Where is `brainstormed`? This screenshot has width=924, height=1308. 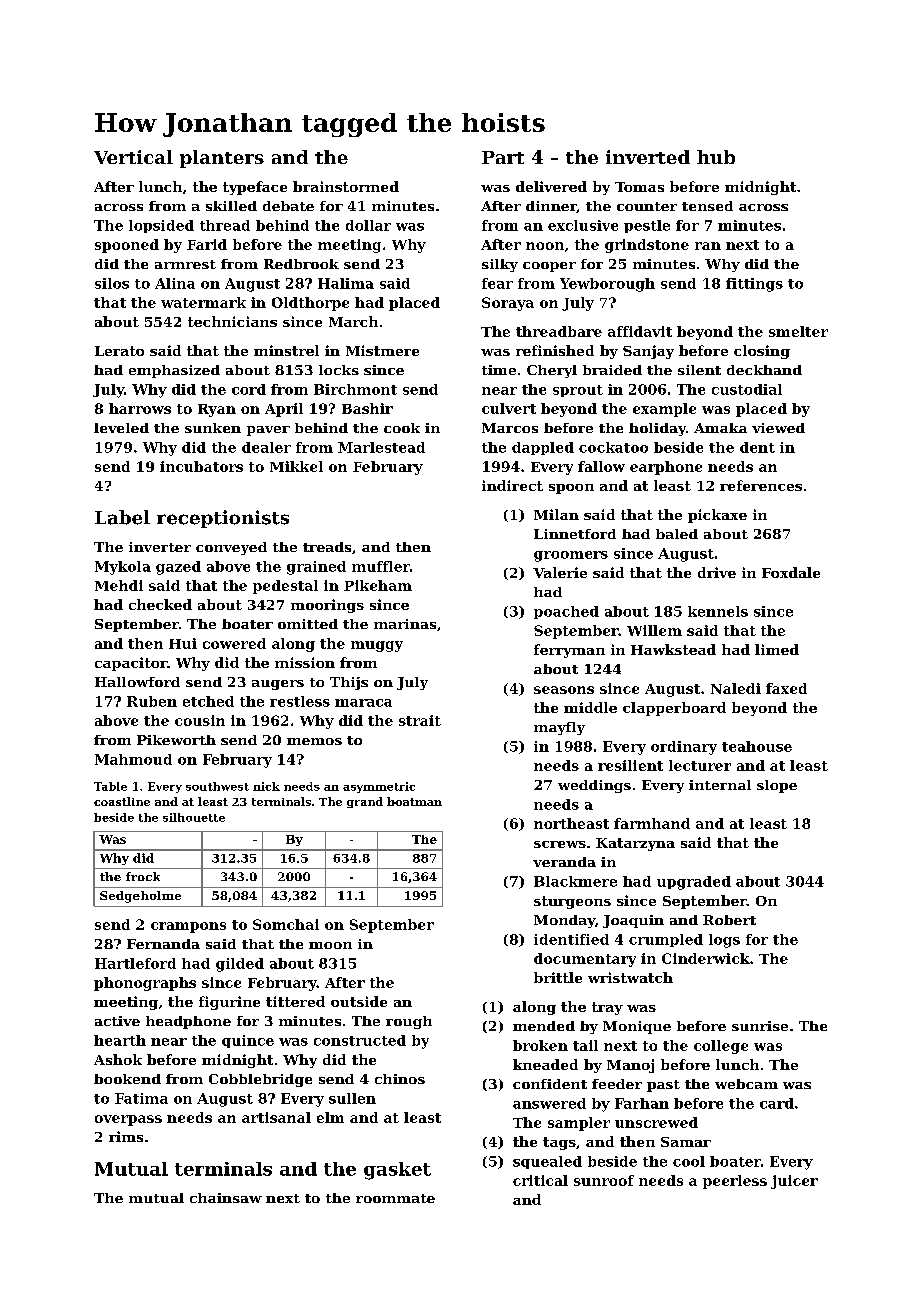 brainstormed is located at coordinates (346, 186).
